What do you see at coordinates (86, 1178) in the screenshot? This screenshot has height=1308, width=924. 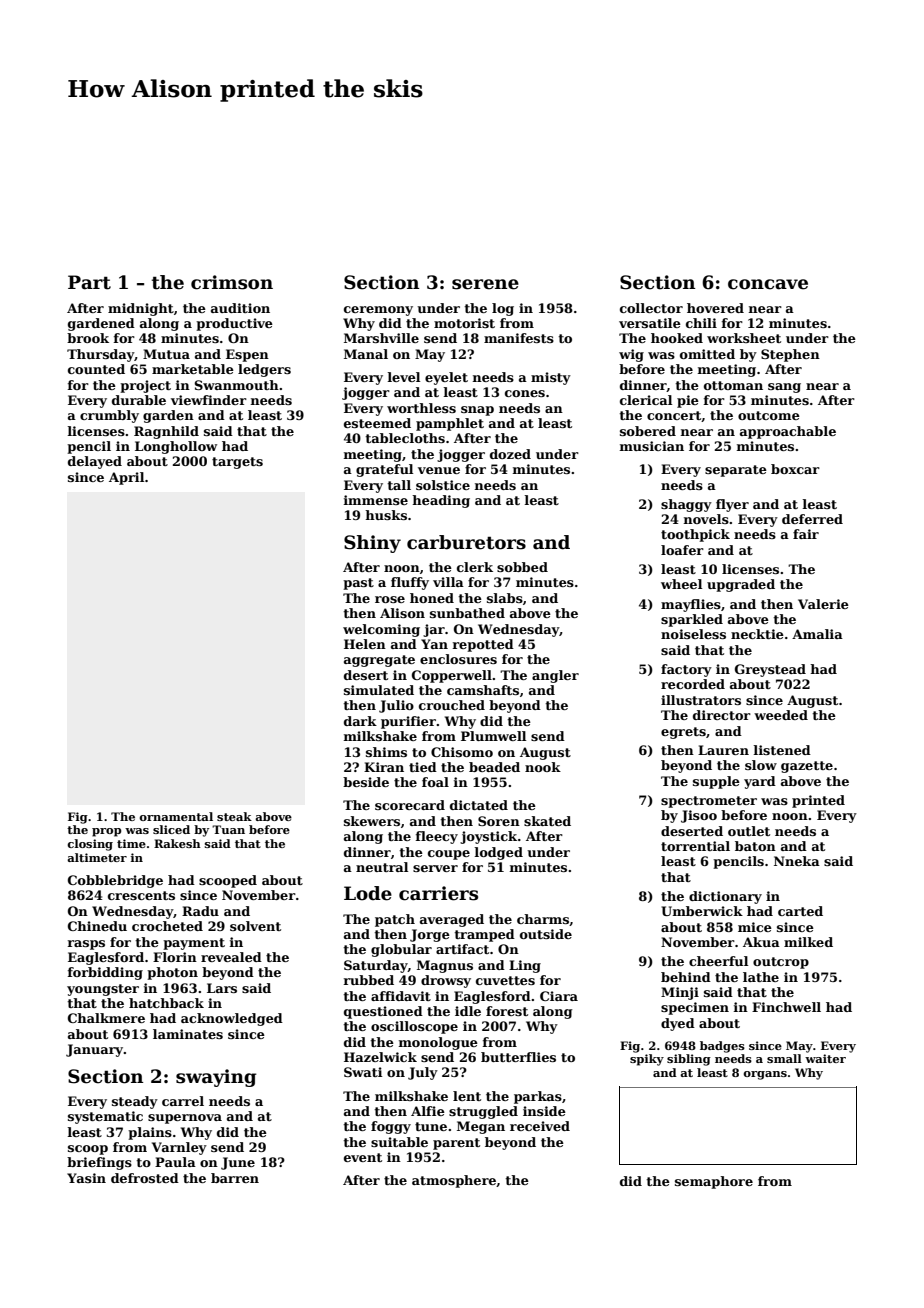 I see `Yasin` at bounding box center [86, 1178].
